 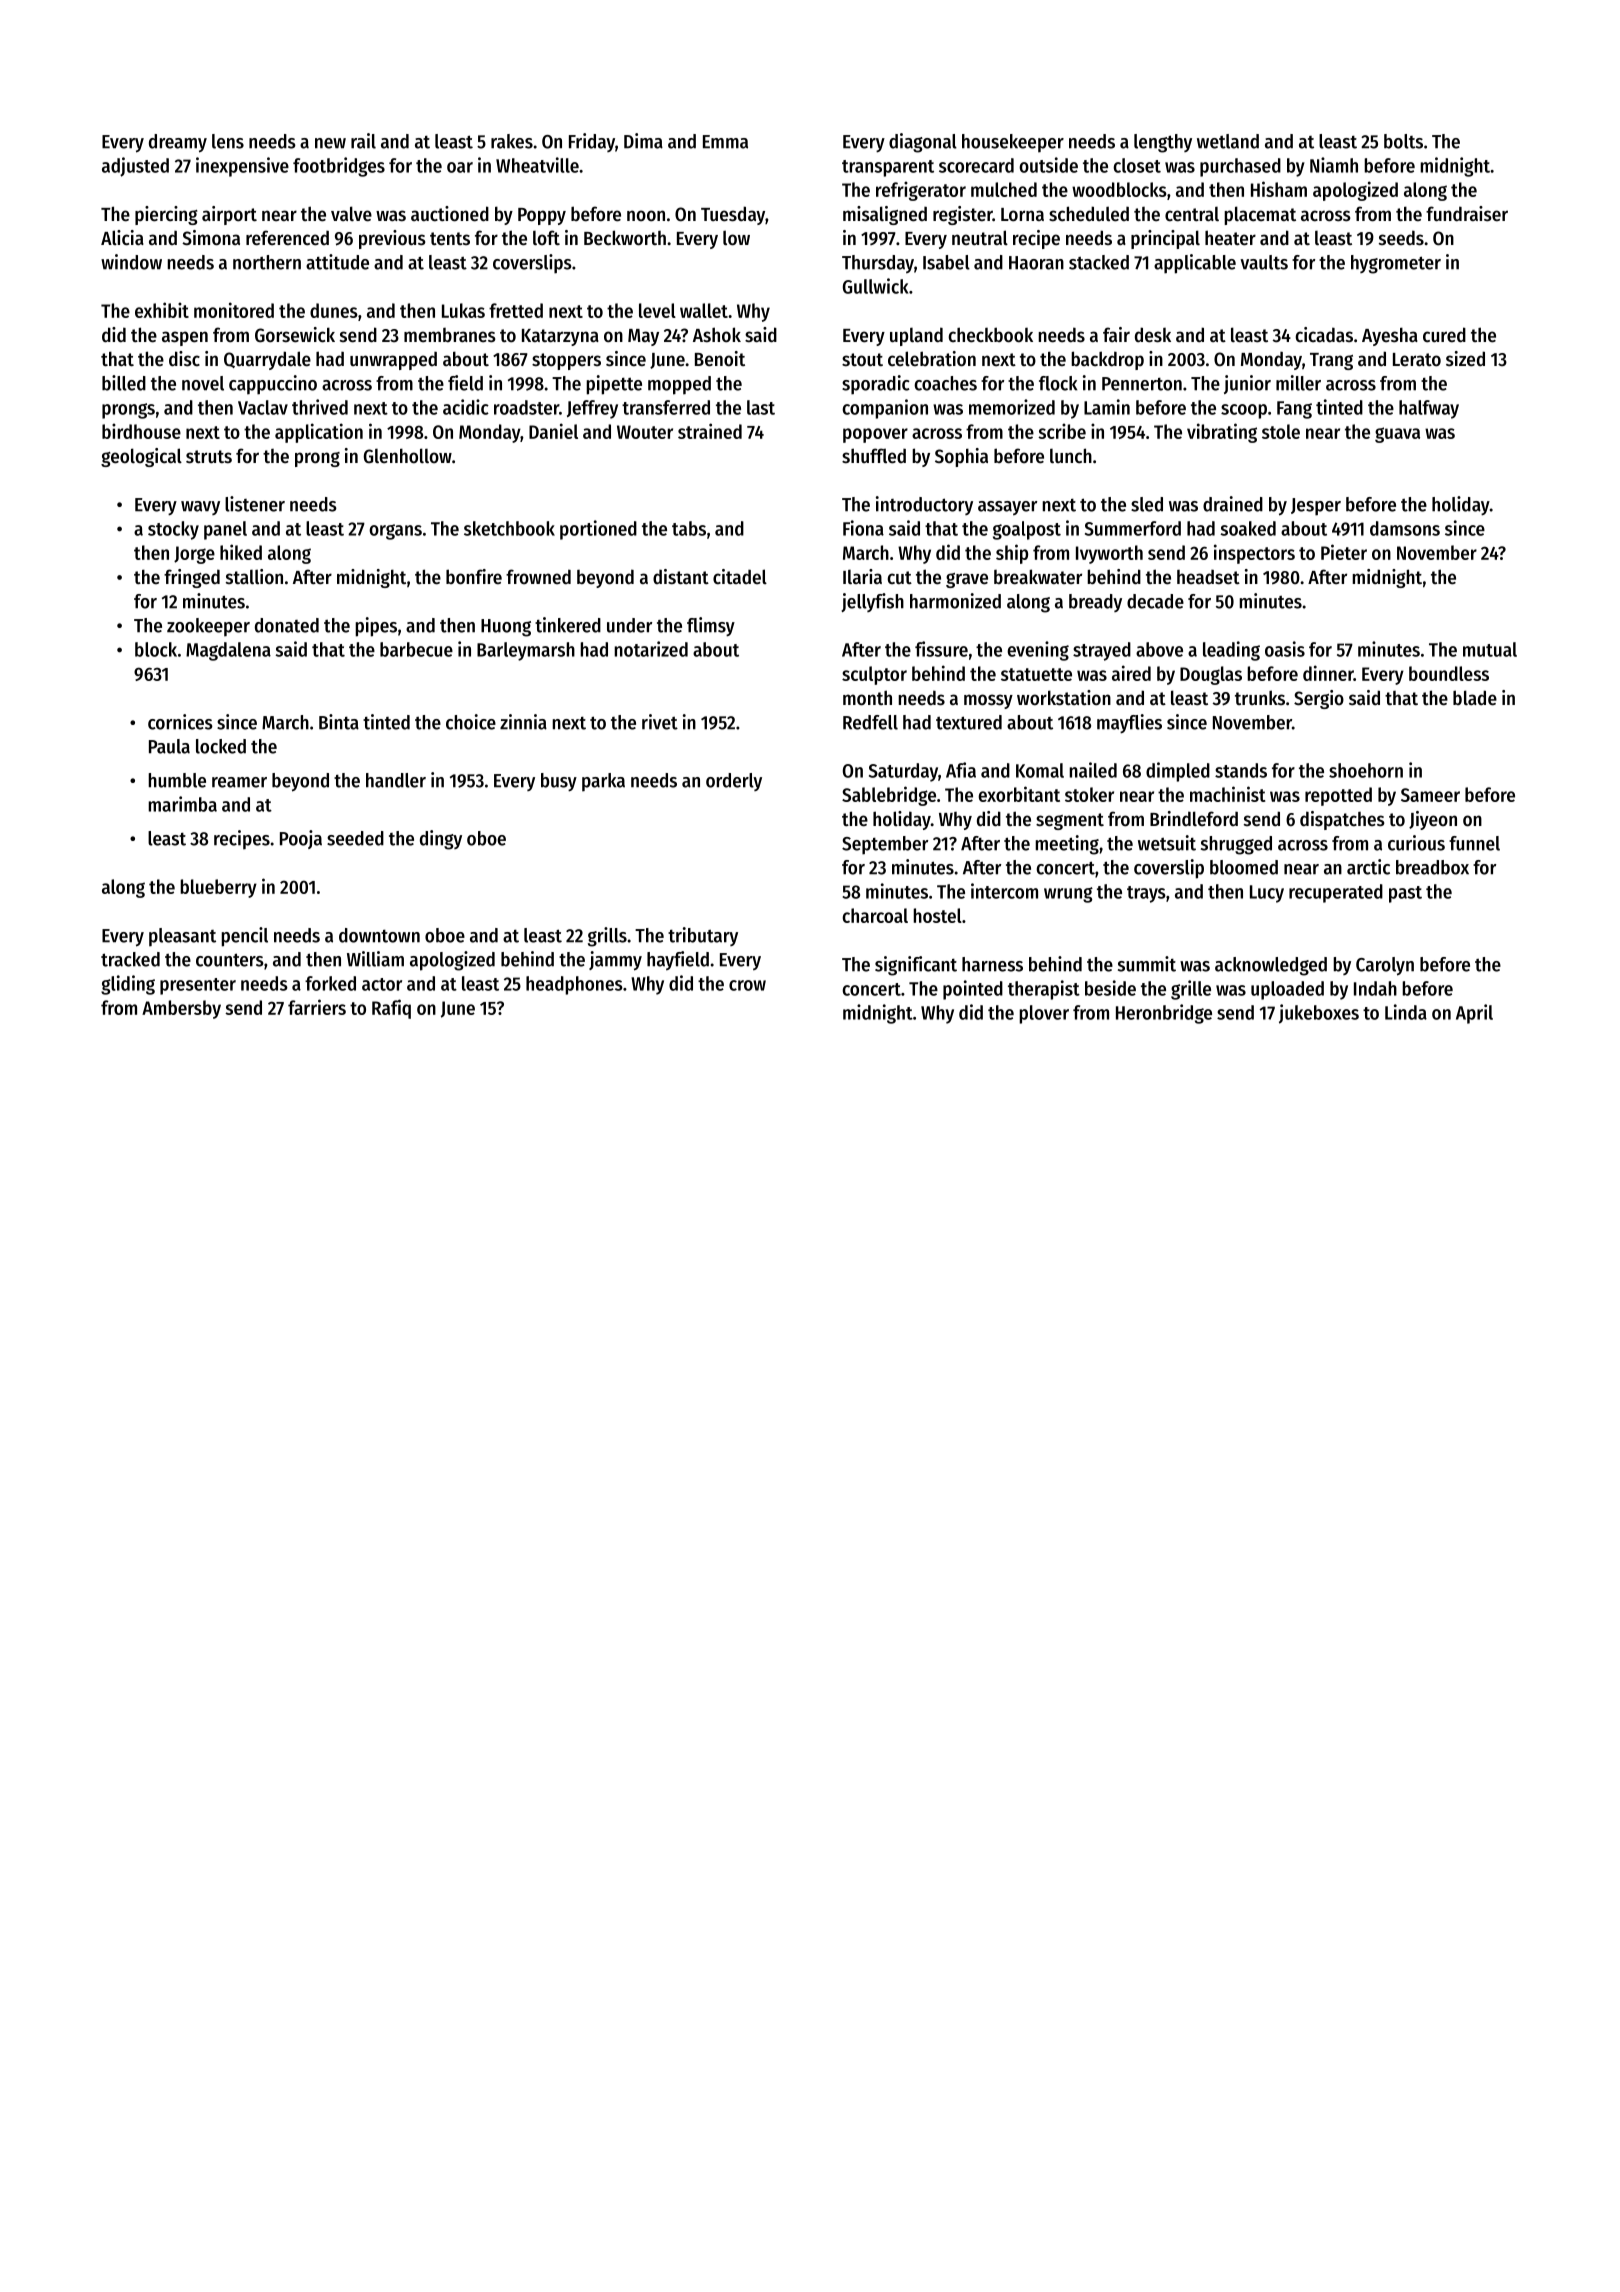 I want to click on plover, so click(x=1044, y=1014).
